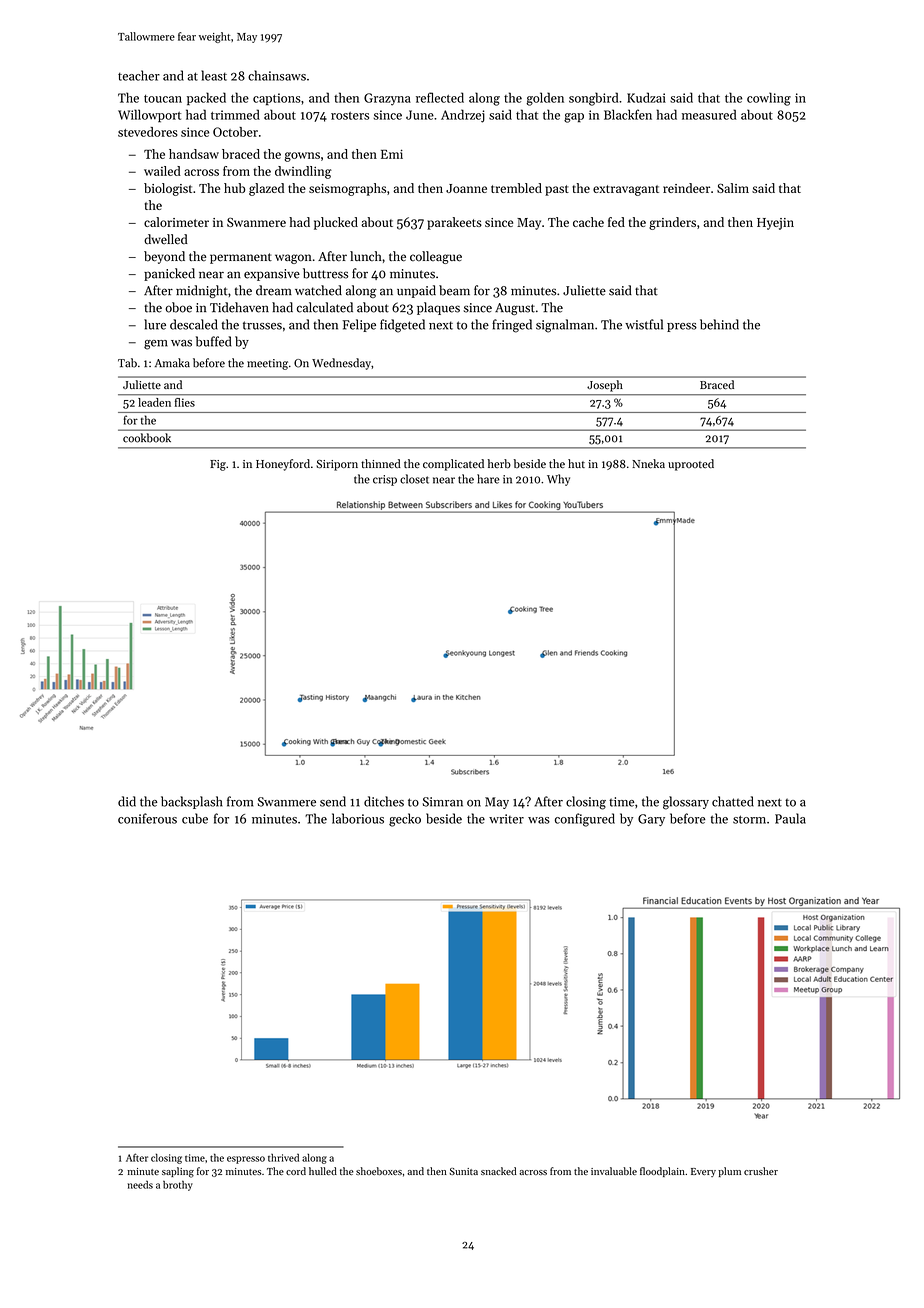 Image resolution: width=924 pixels, height=1308 pixels. Describe the element at coordinates (558, 480) in the screenshot. I see `Why` at that location.
